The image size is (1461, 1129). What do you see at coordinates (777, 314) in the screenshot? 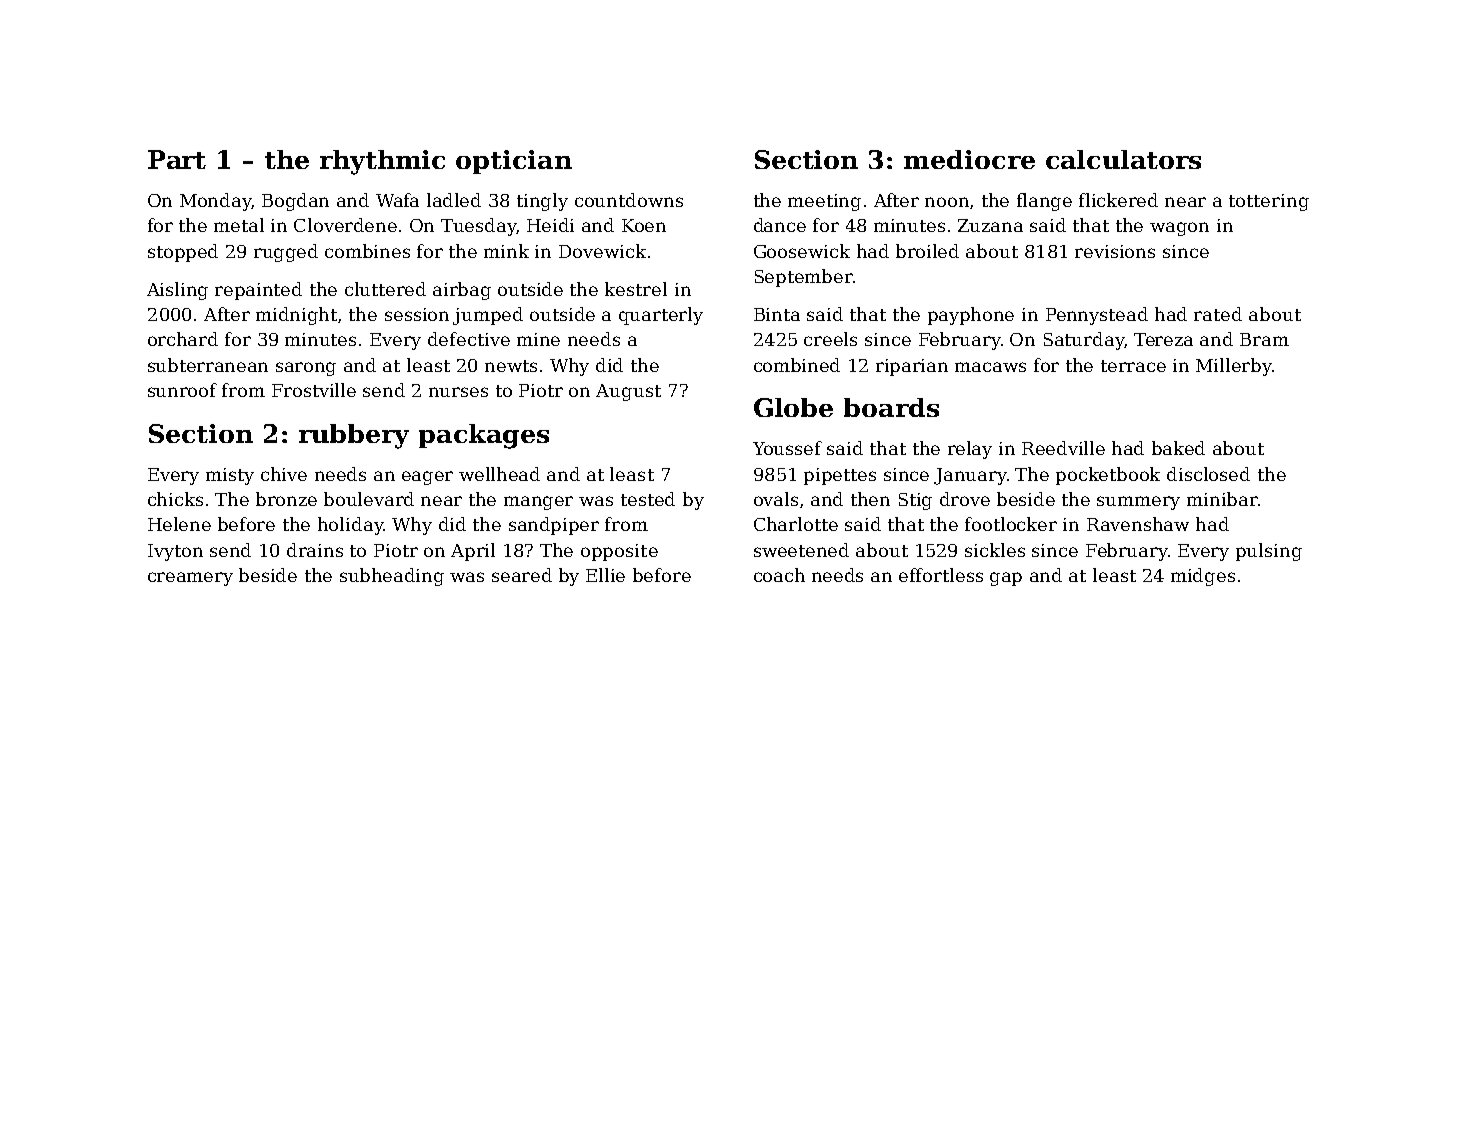
I see `Binta` at bounding box center [777, 314].
